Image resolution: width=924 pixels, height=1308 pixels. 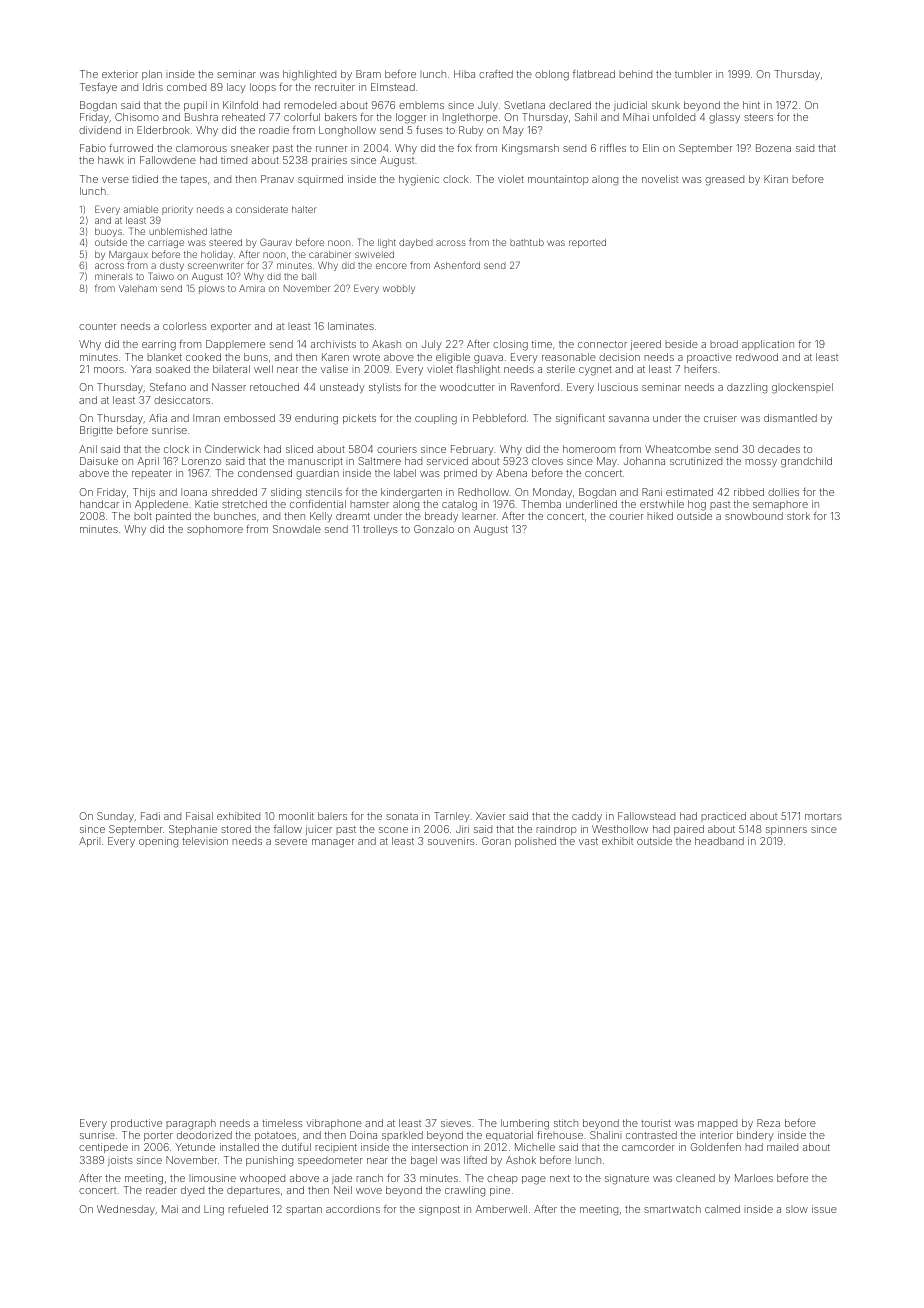 What do you see at coordinates (660, 516) in the page?
I see `hiked` at bounding box center [660, 516].
